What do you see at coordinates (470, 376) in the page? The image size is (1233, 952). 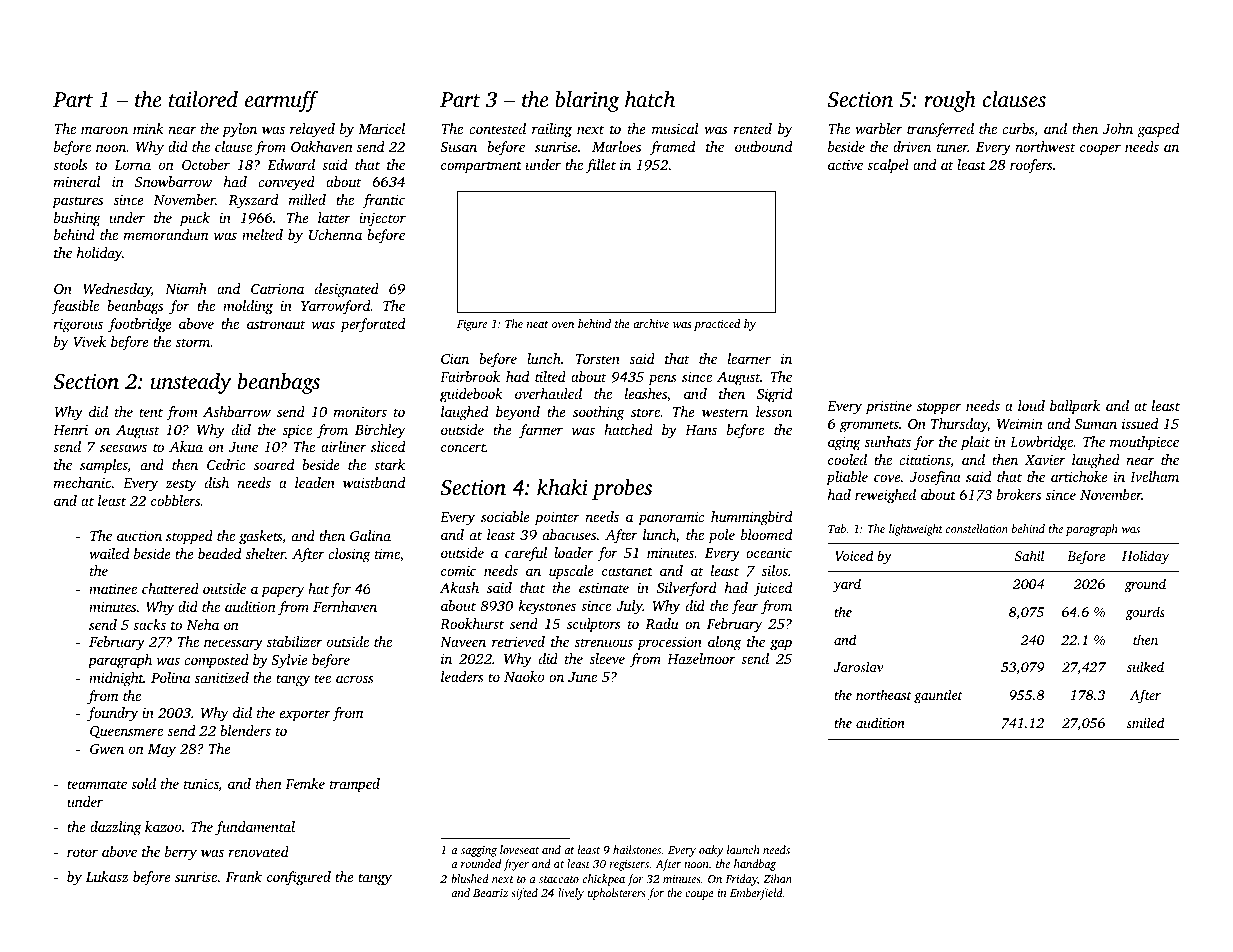 I see `Fairbrook` at bounding box center [470, 376].
